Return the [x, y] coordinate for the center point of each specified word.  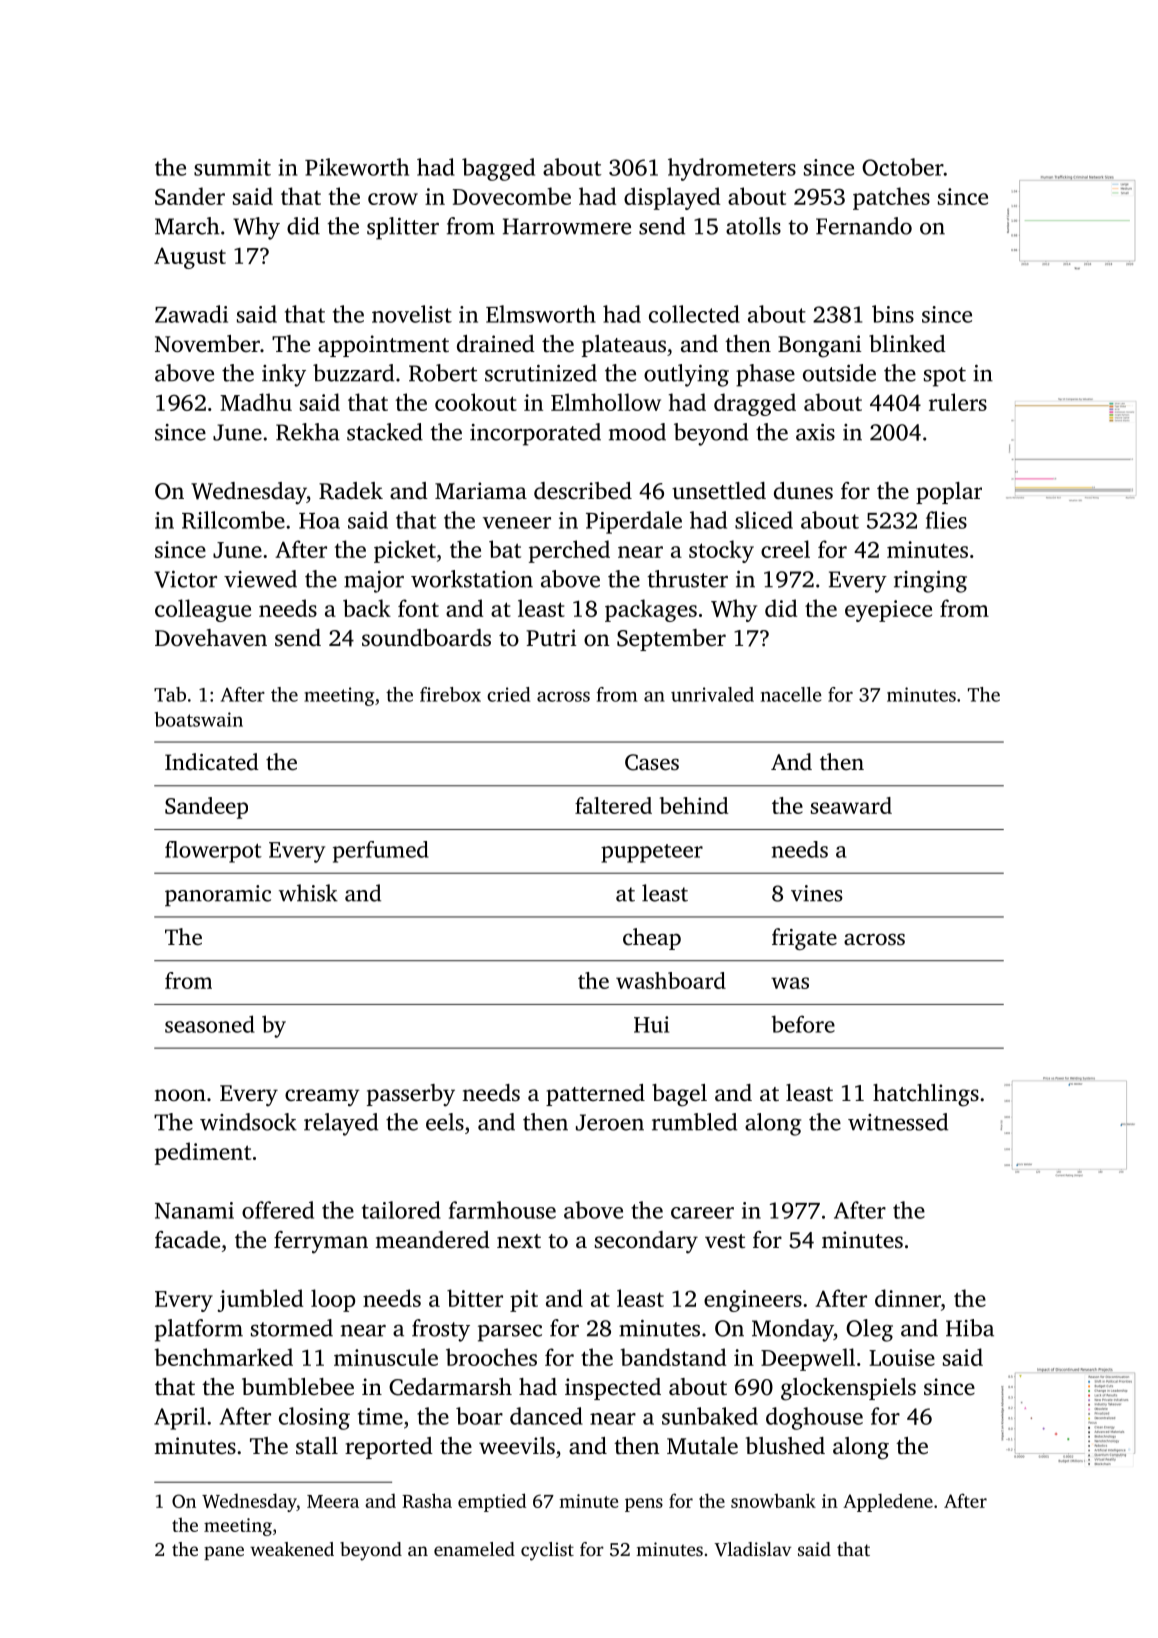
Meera [333, 1501]
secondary [646, 1242]
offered [278, 1210]
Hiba [970, 1328]
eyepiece [888, 611]
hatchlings [926, 1095]
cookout [476, 402]
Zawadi [191, 314]
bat [505, 549]
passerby [411, 1095]
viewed [260, 579]
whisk [308, 893]
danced [546, 1416]
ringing [930, 582]
